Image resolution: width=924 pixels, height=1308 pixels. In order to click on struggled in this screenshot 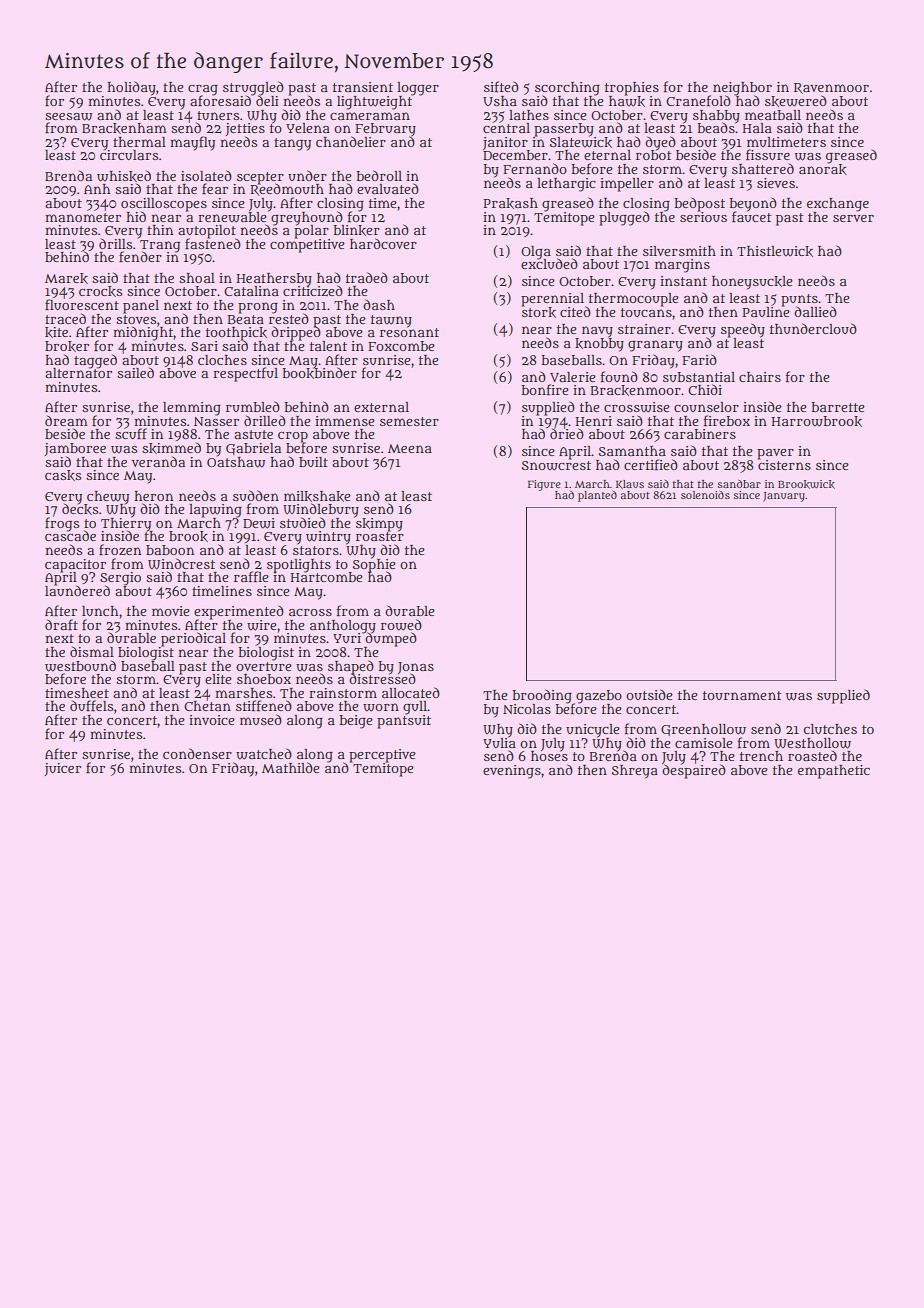, I will do `click(253, 88)`.
